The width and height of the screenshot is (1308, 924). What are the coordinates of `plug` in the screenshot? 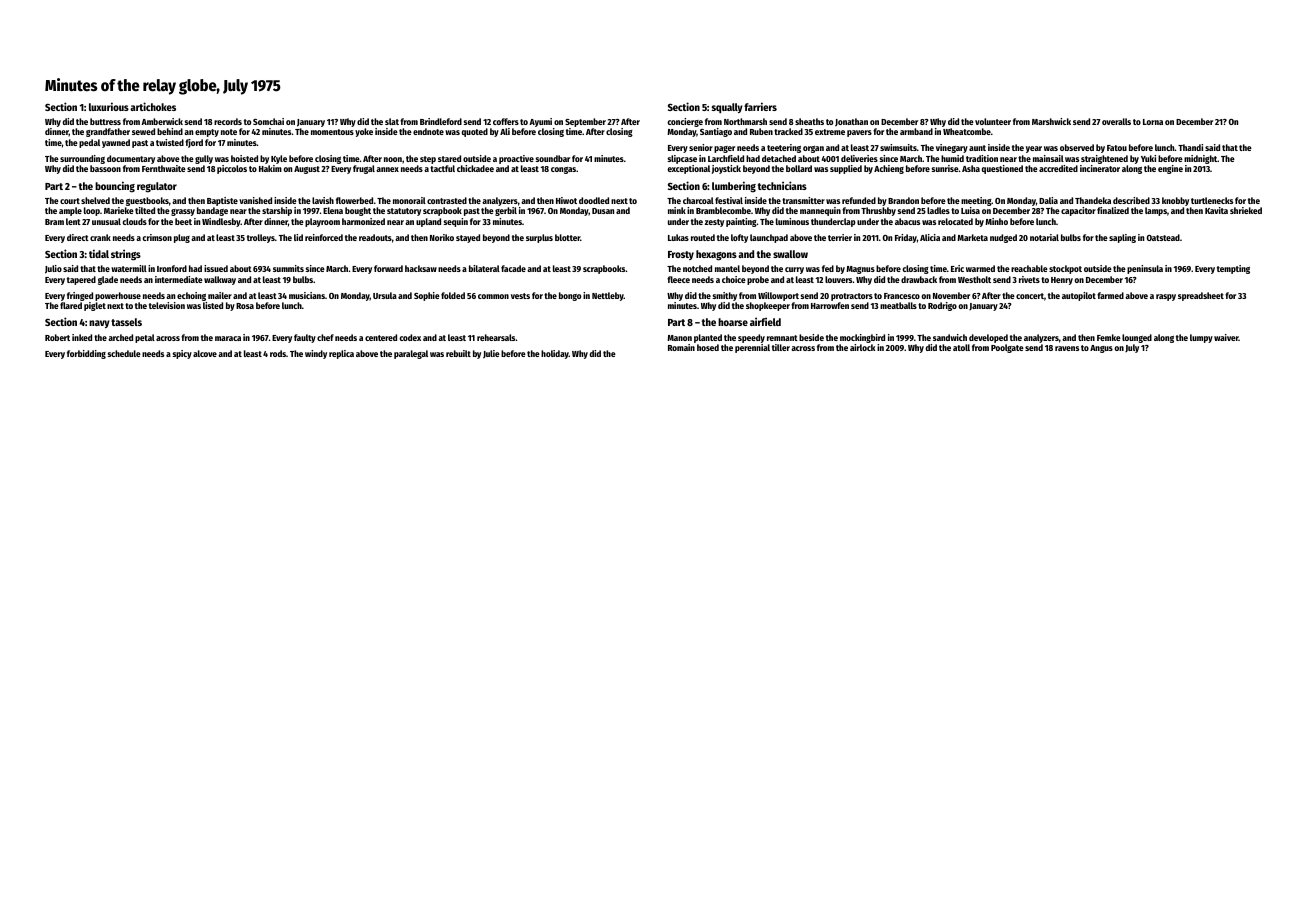 It's located at (182, 238).
